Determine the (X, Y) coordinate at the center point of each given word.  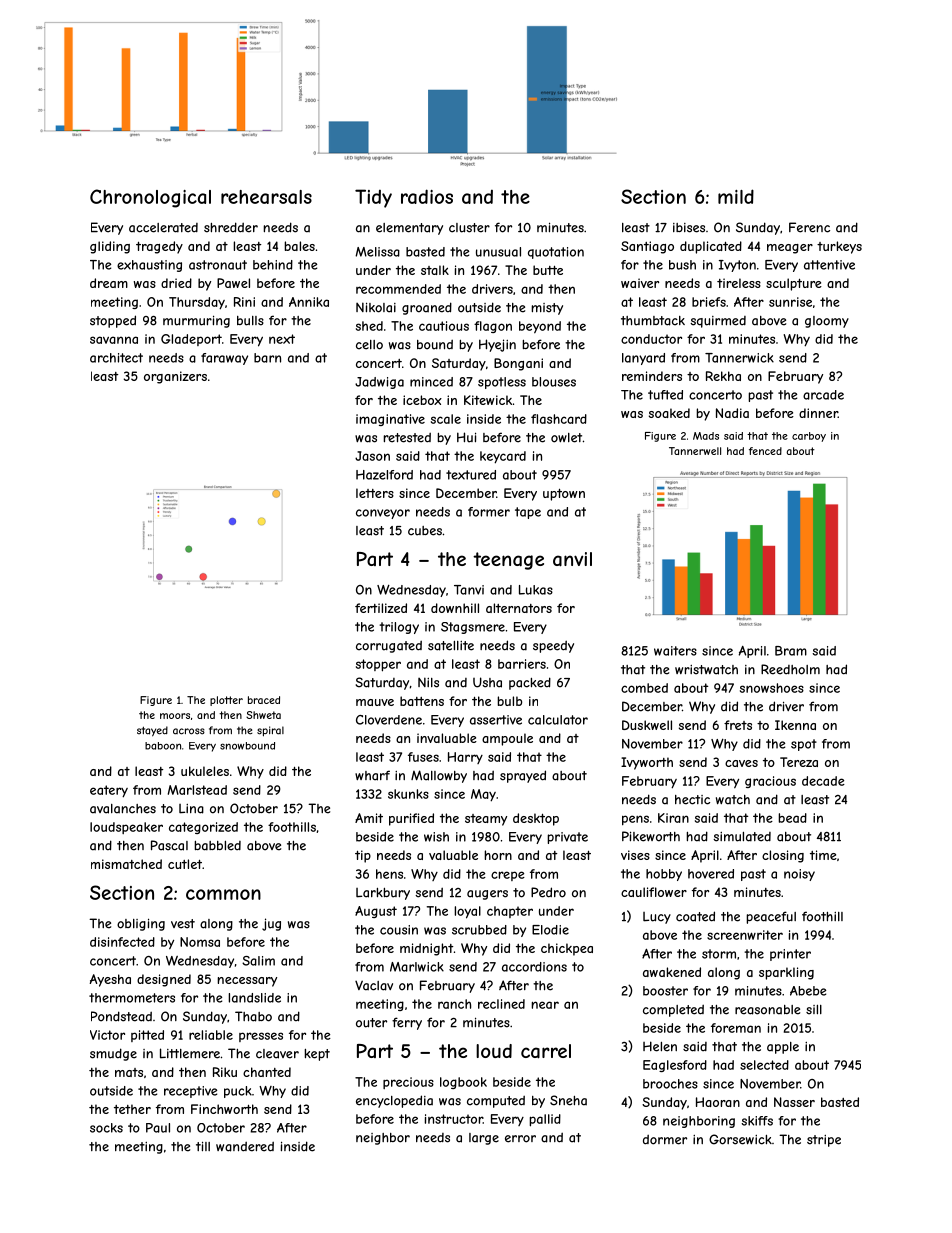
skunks (408, 794)
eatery (109, 791)
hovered (711, 874)
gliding (110, 247)
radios (427, 196)
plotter (226, 701)
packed (530, 683)
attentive (829, 265)
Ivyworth (647, 763)
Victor (107, 1035)
